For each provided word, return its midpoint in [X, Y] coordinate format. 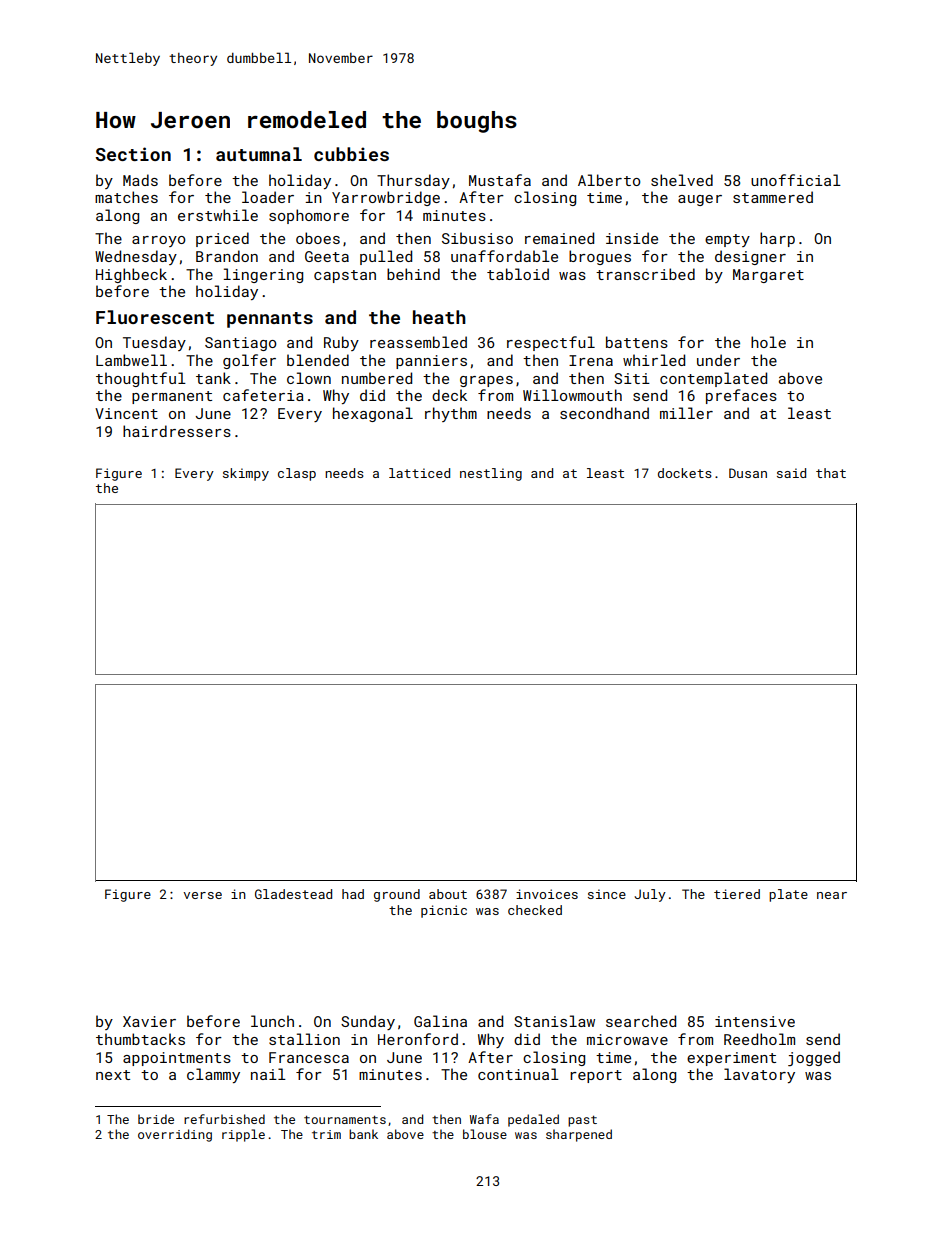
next [113, 1075]
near [832, 895]
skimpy [246, 474]
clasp [297, 474]
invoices [547, 894]
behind [413, 274]
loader [268, 197]
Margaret [768, 276]
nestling [491, 474]
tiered [737, 894]
